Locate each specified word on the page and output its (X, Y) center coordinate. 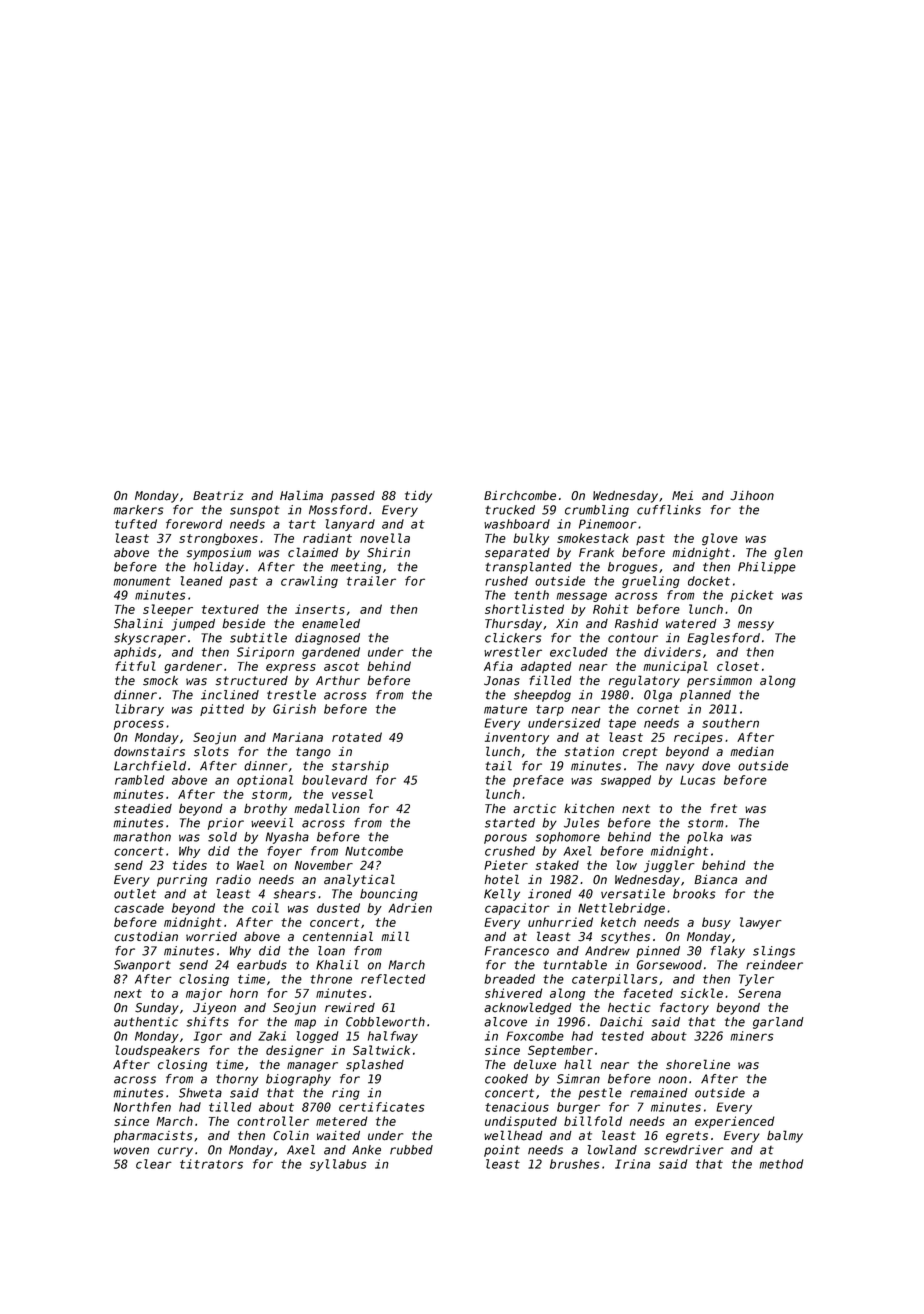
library (140, 710)
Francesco (517, 951)
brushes (575, 1164)
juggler (669, 866)
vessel (352, 794)
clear (154, 1164)
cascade (139, 908)
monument (142, 581)
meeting (356, 568)
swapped (626, 781)
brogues (633, 568)
